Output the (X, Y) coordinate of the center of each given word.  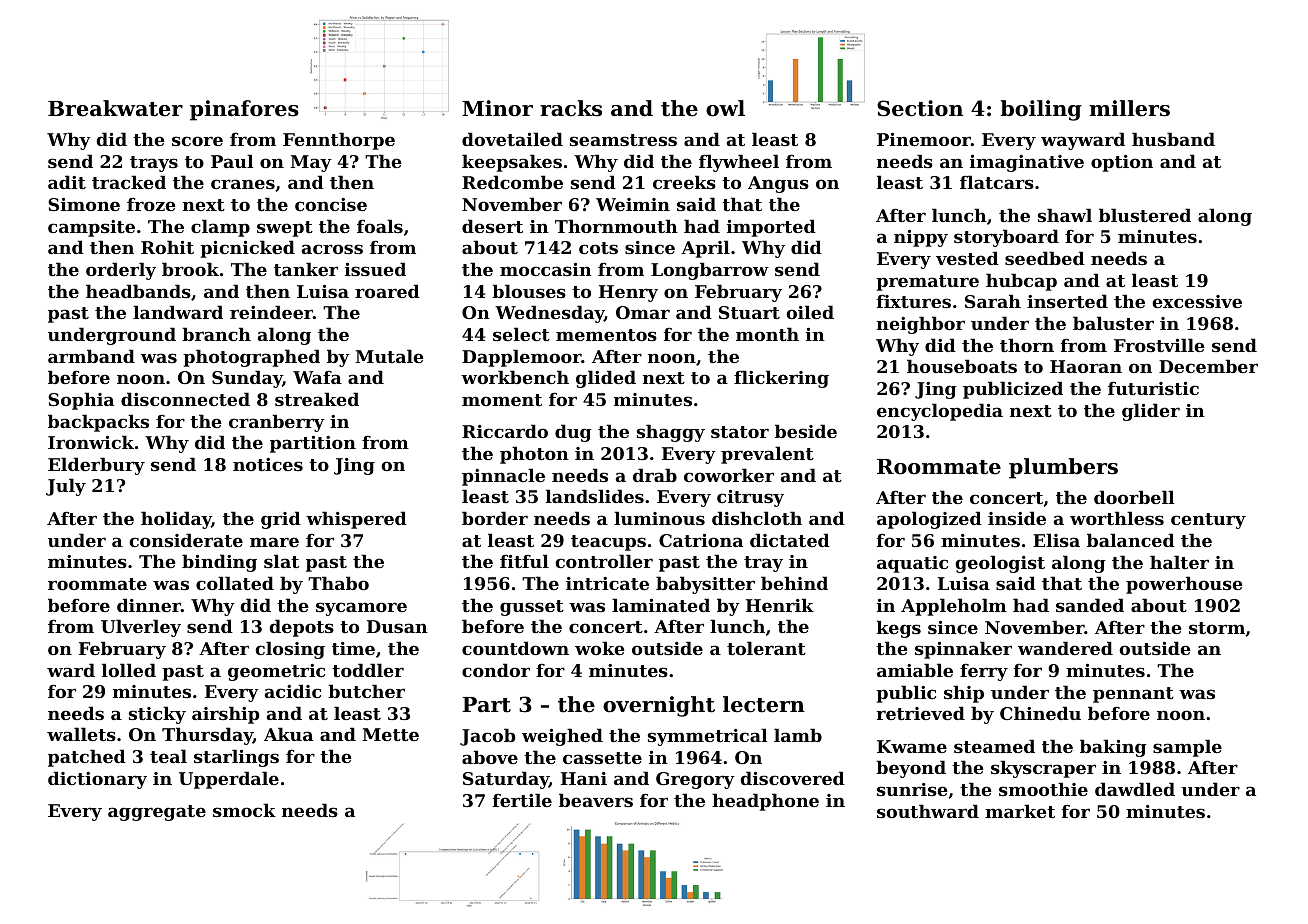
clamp (220, 228)
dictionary (97, 780)
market (1020, 811)
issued (375, 269)
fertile (522, 800)
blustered (1145, 215)
